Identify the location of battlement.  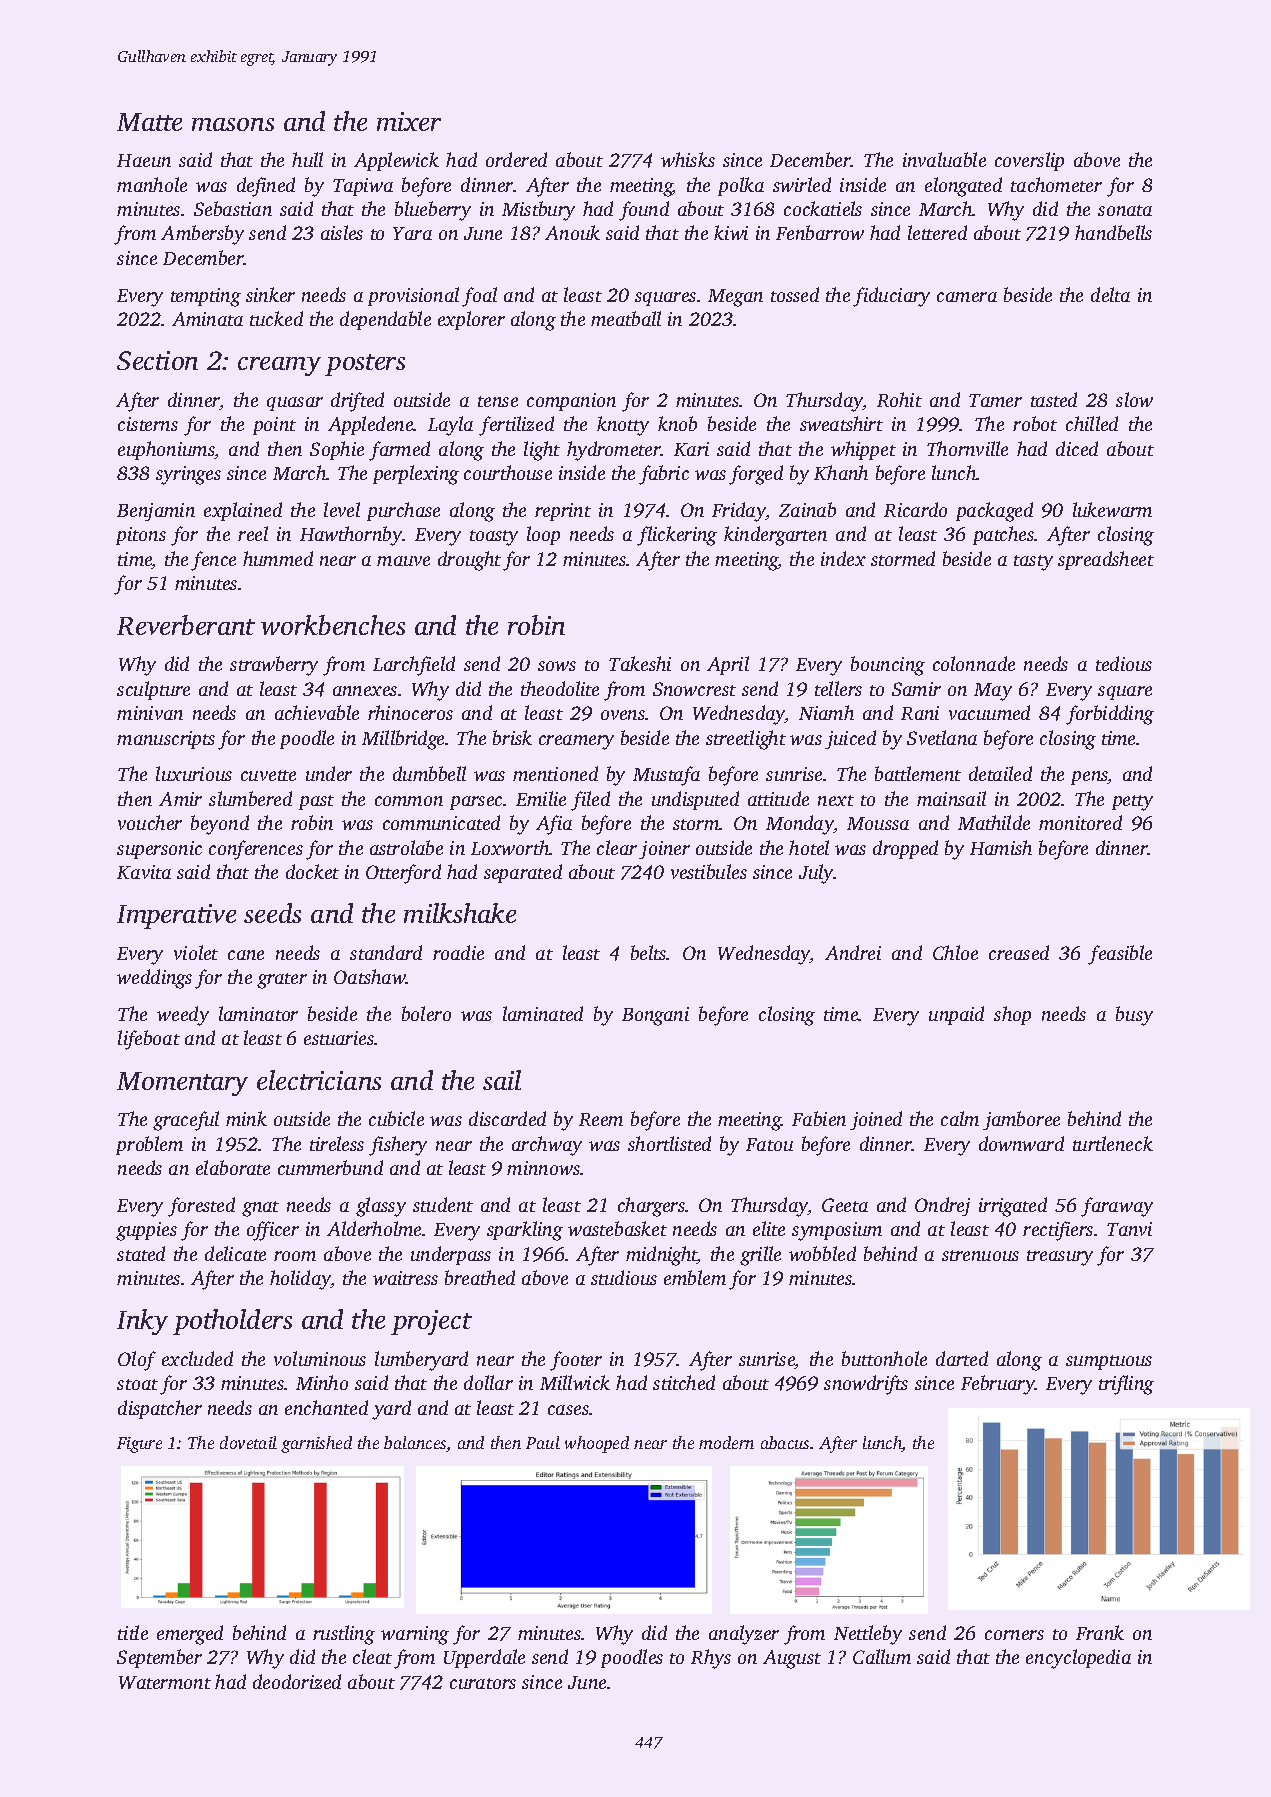
(918, 773).
